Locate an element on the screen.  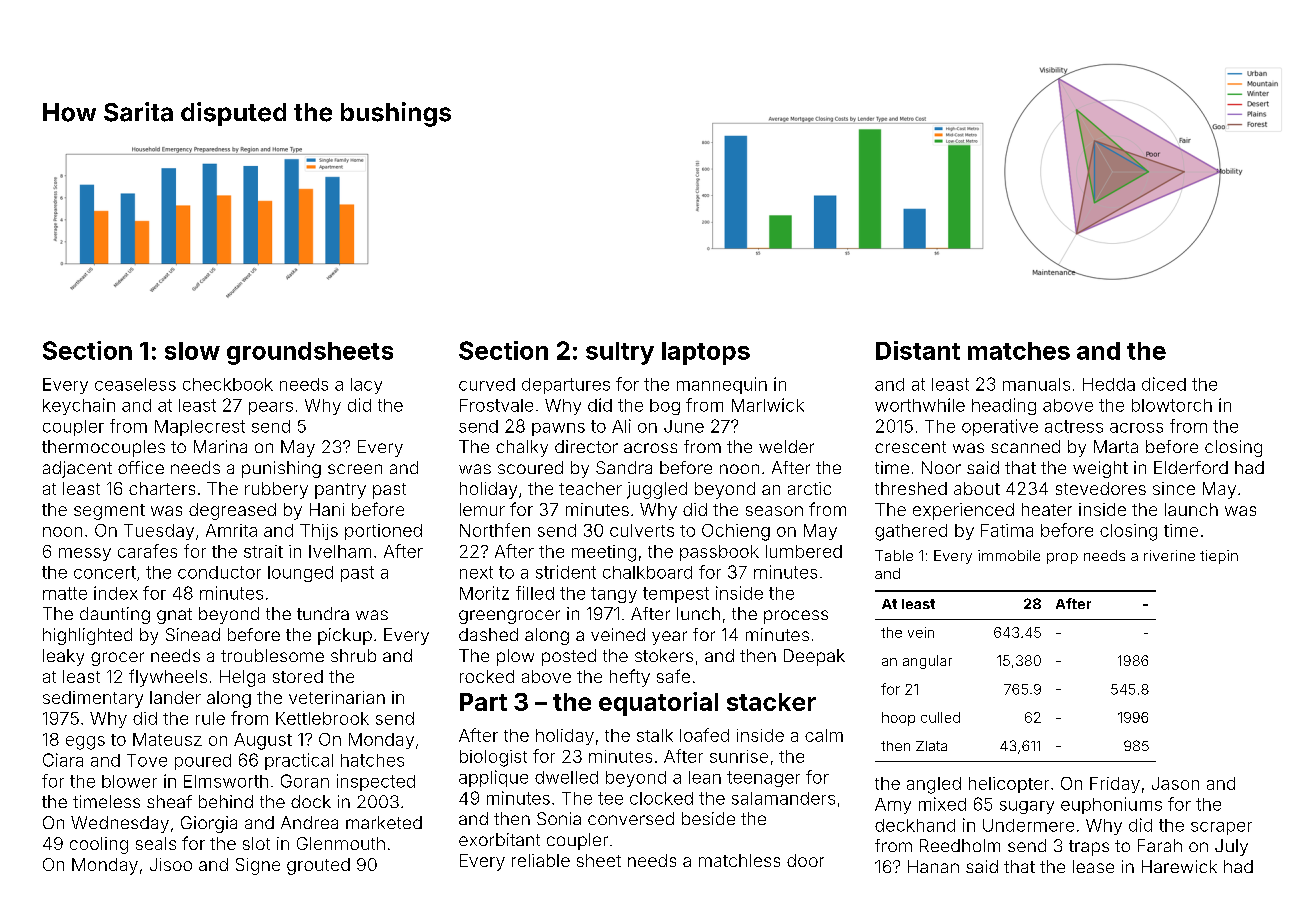
grouted is located at coordinates (318, 866).
